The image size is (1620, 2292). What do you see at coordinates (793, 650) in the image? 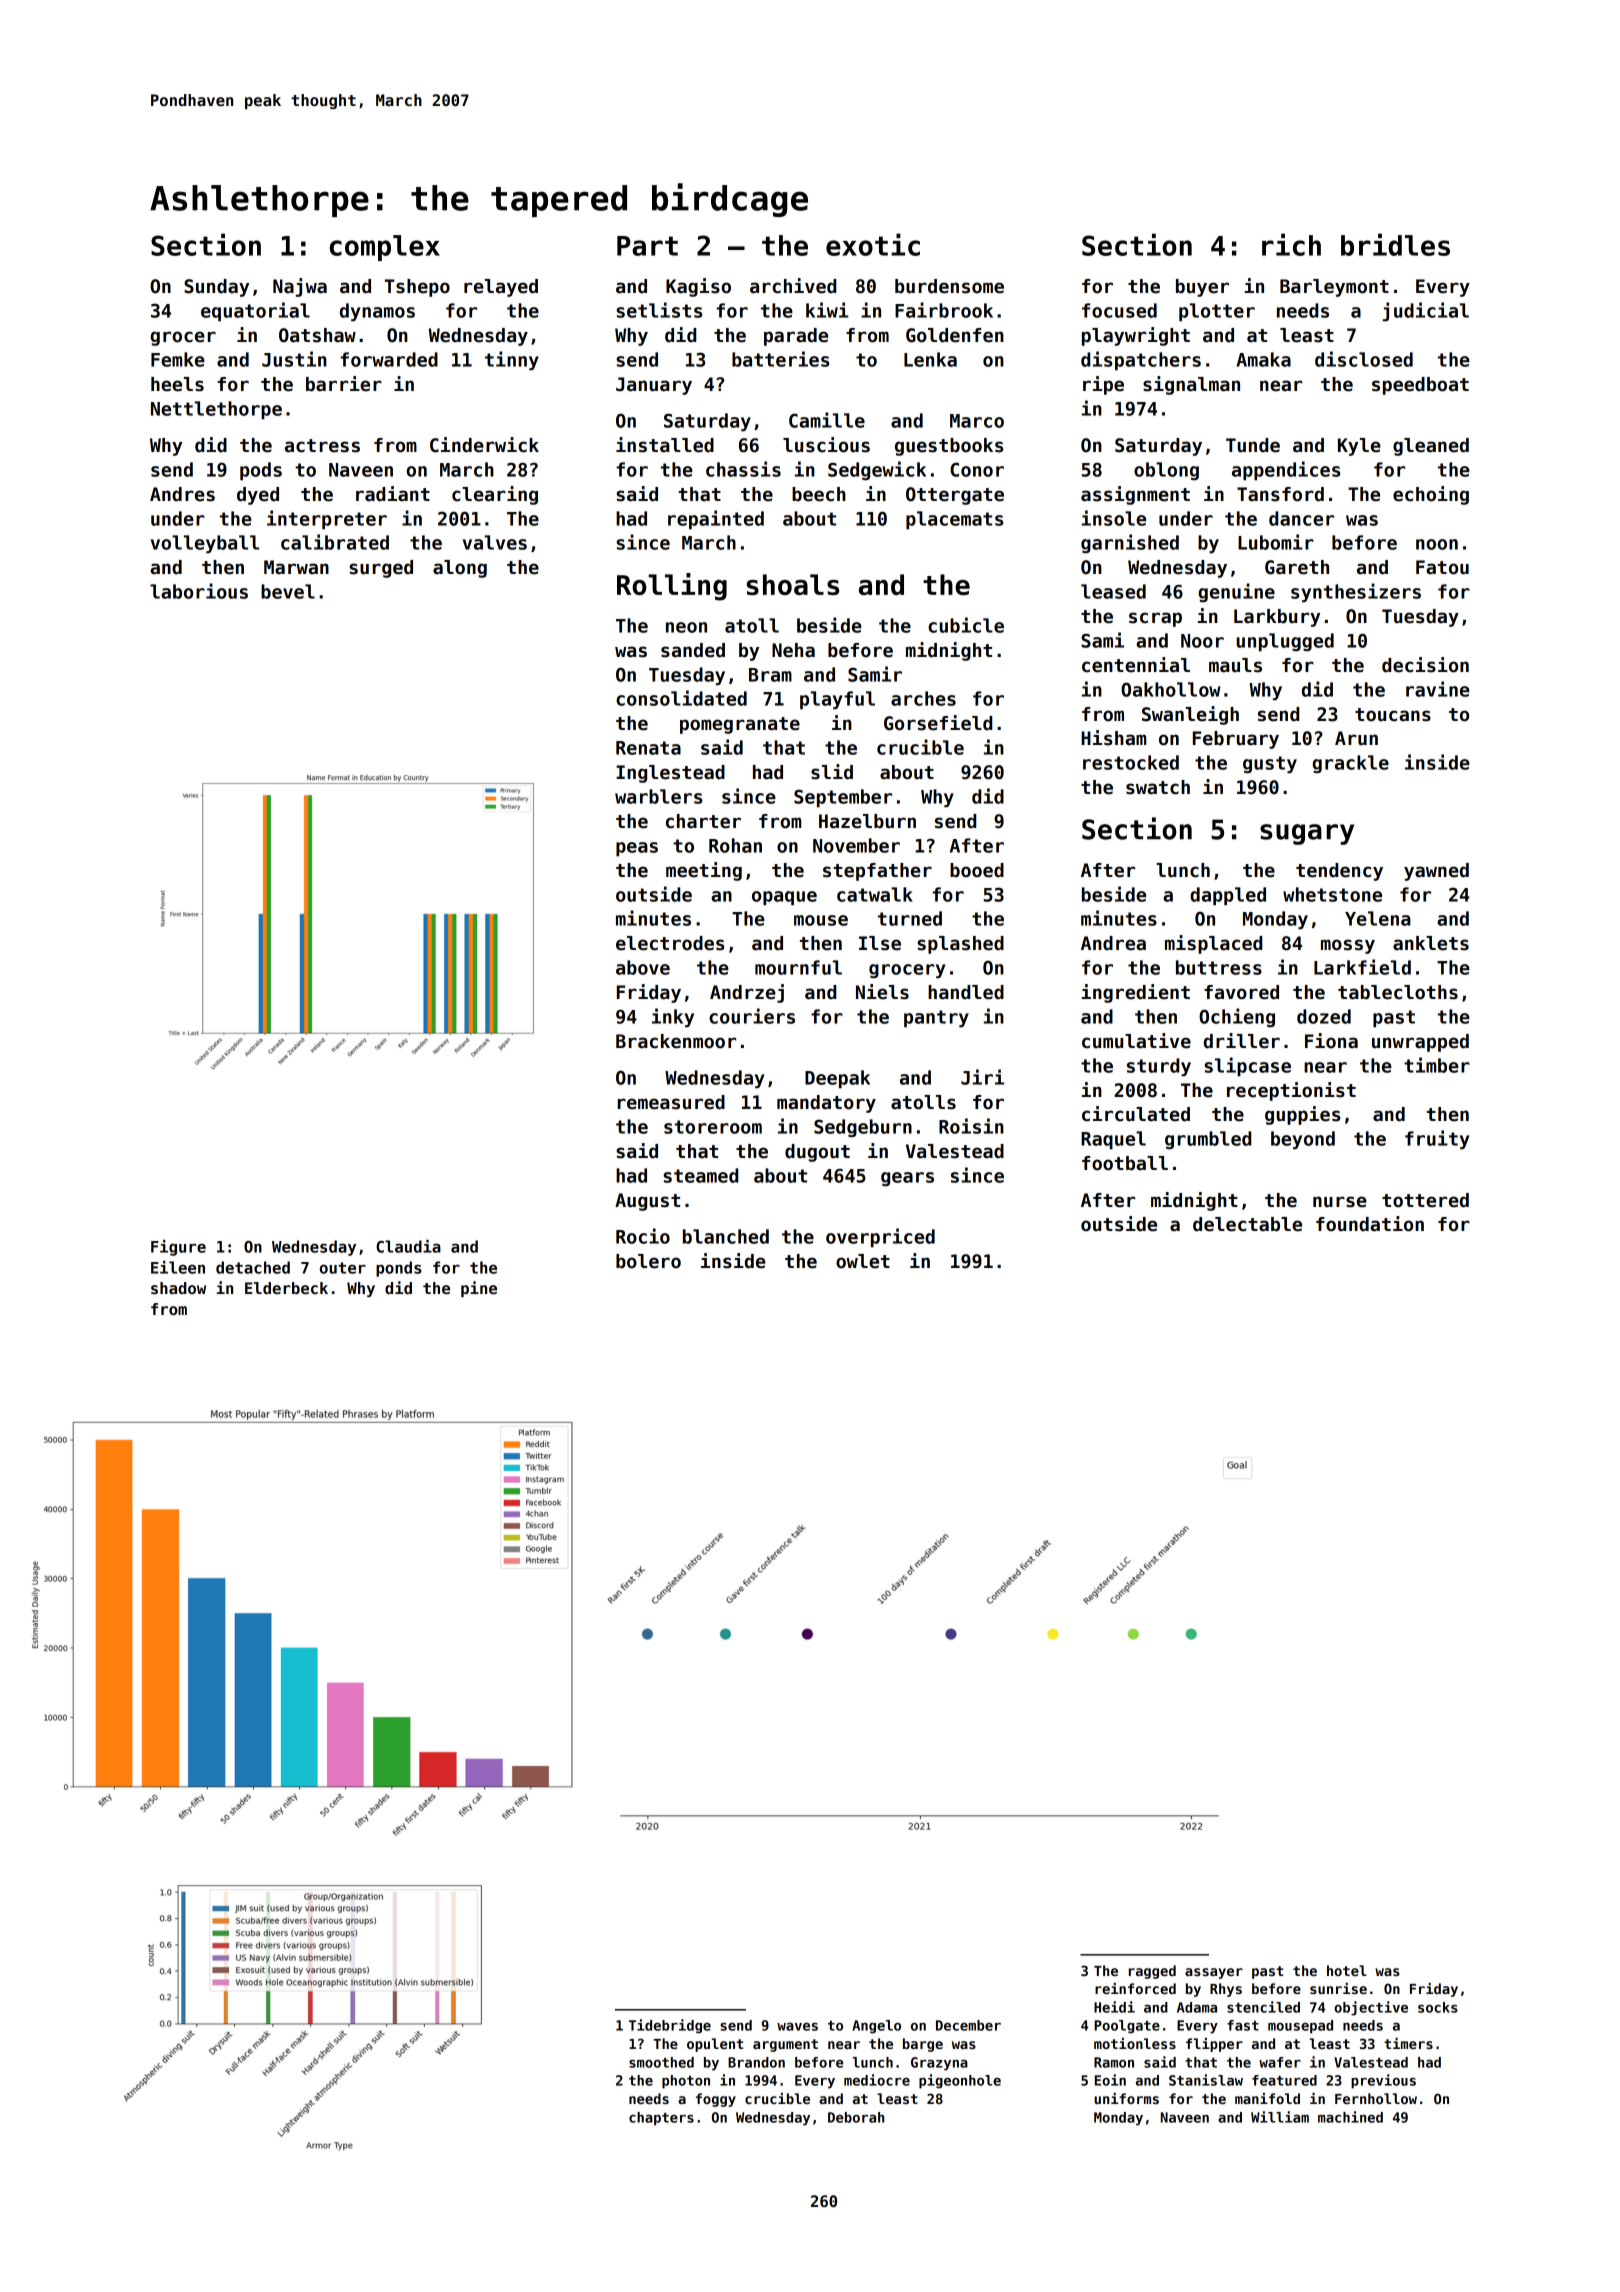
I see `Neha` at bounding box center [793, 650].
